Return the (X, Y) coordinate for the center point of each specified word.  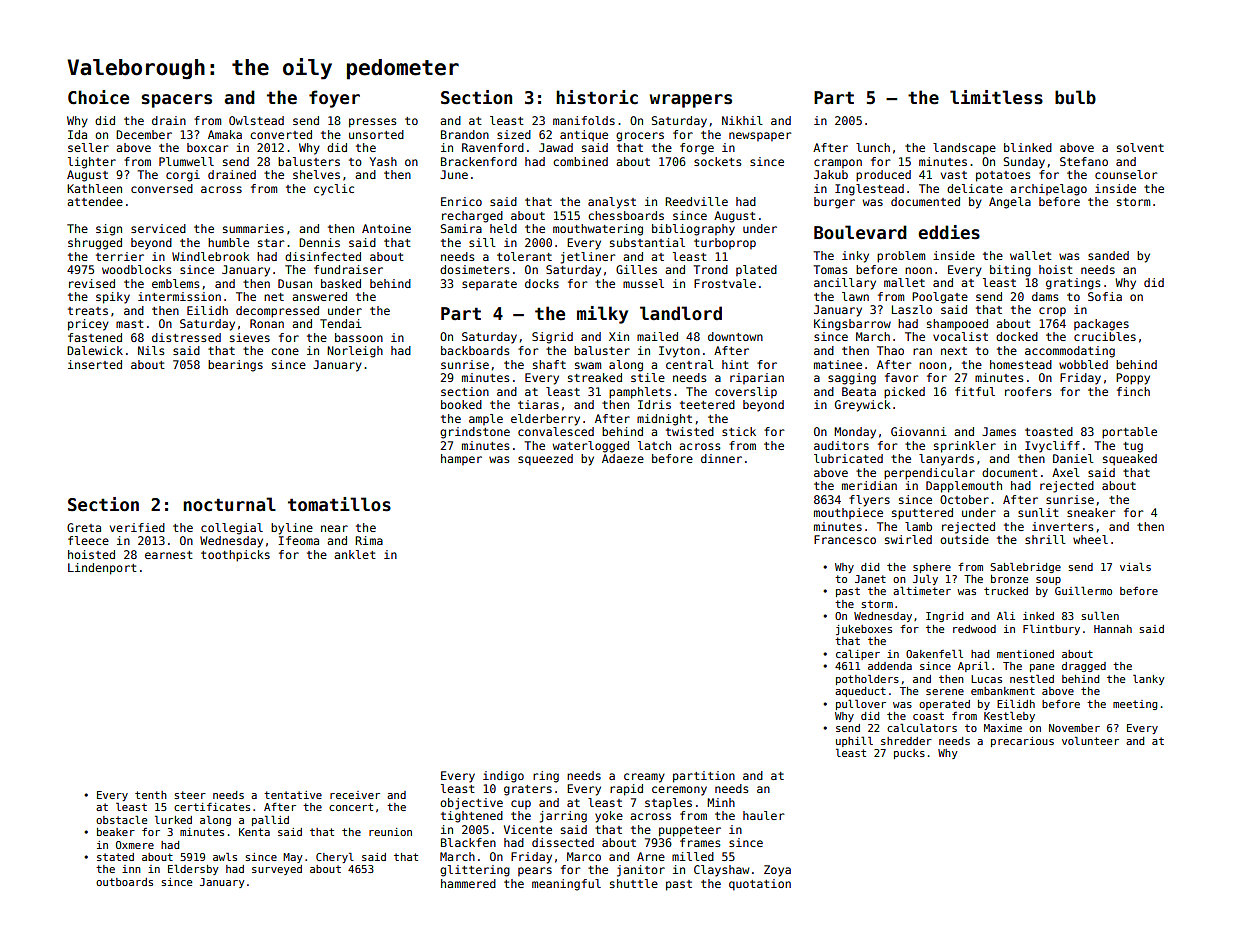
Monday (855, 433)
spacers (176, 101)
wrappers (691, 101)
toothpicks (235, 556)
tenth (151, 795)
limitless (996, 97)
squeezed (545, 460)
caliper (858, 654)
